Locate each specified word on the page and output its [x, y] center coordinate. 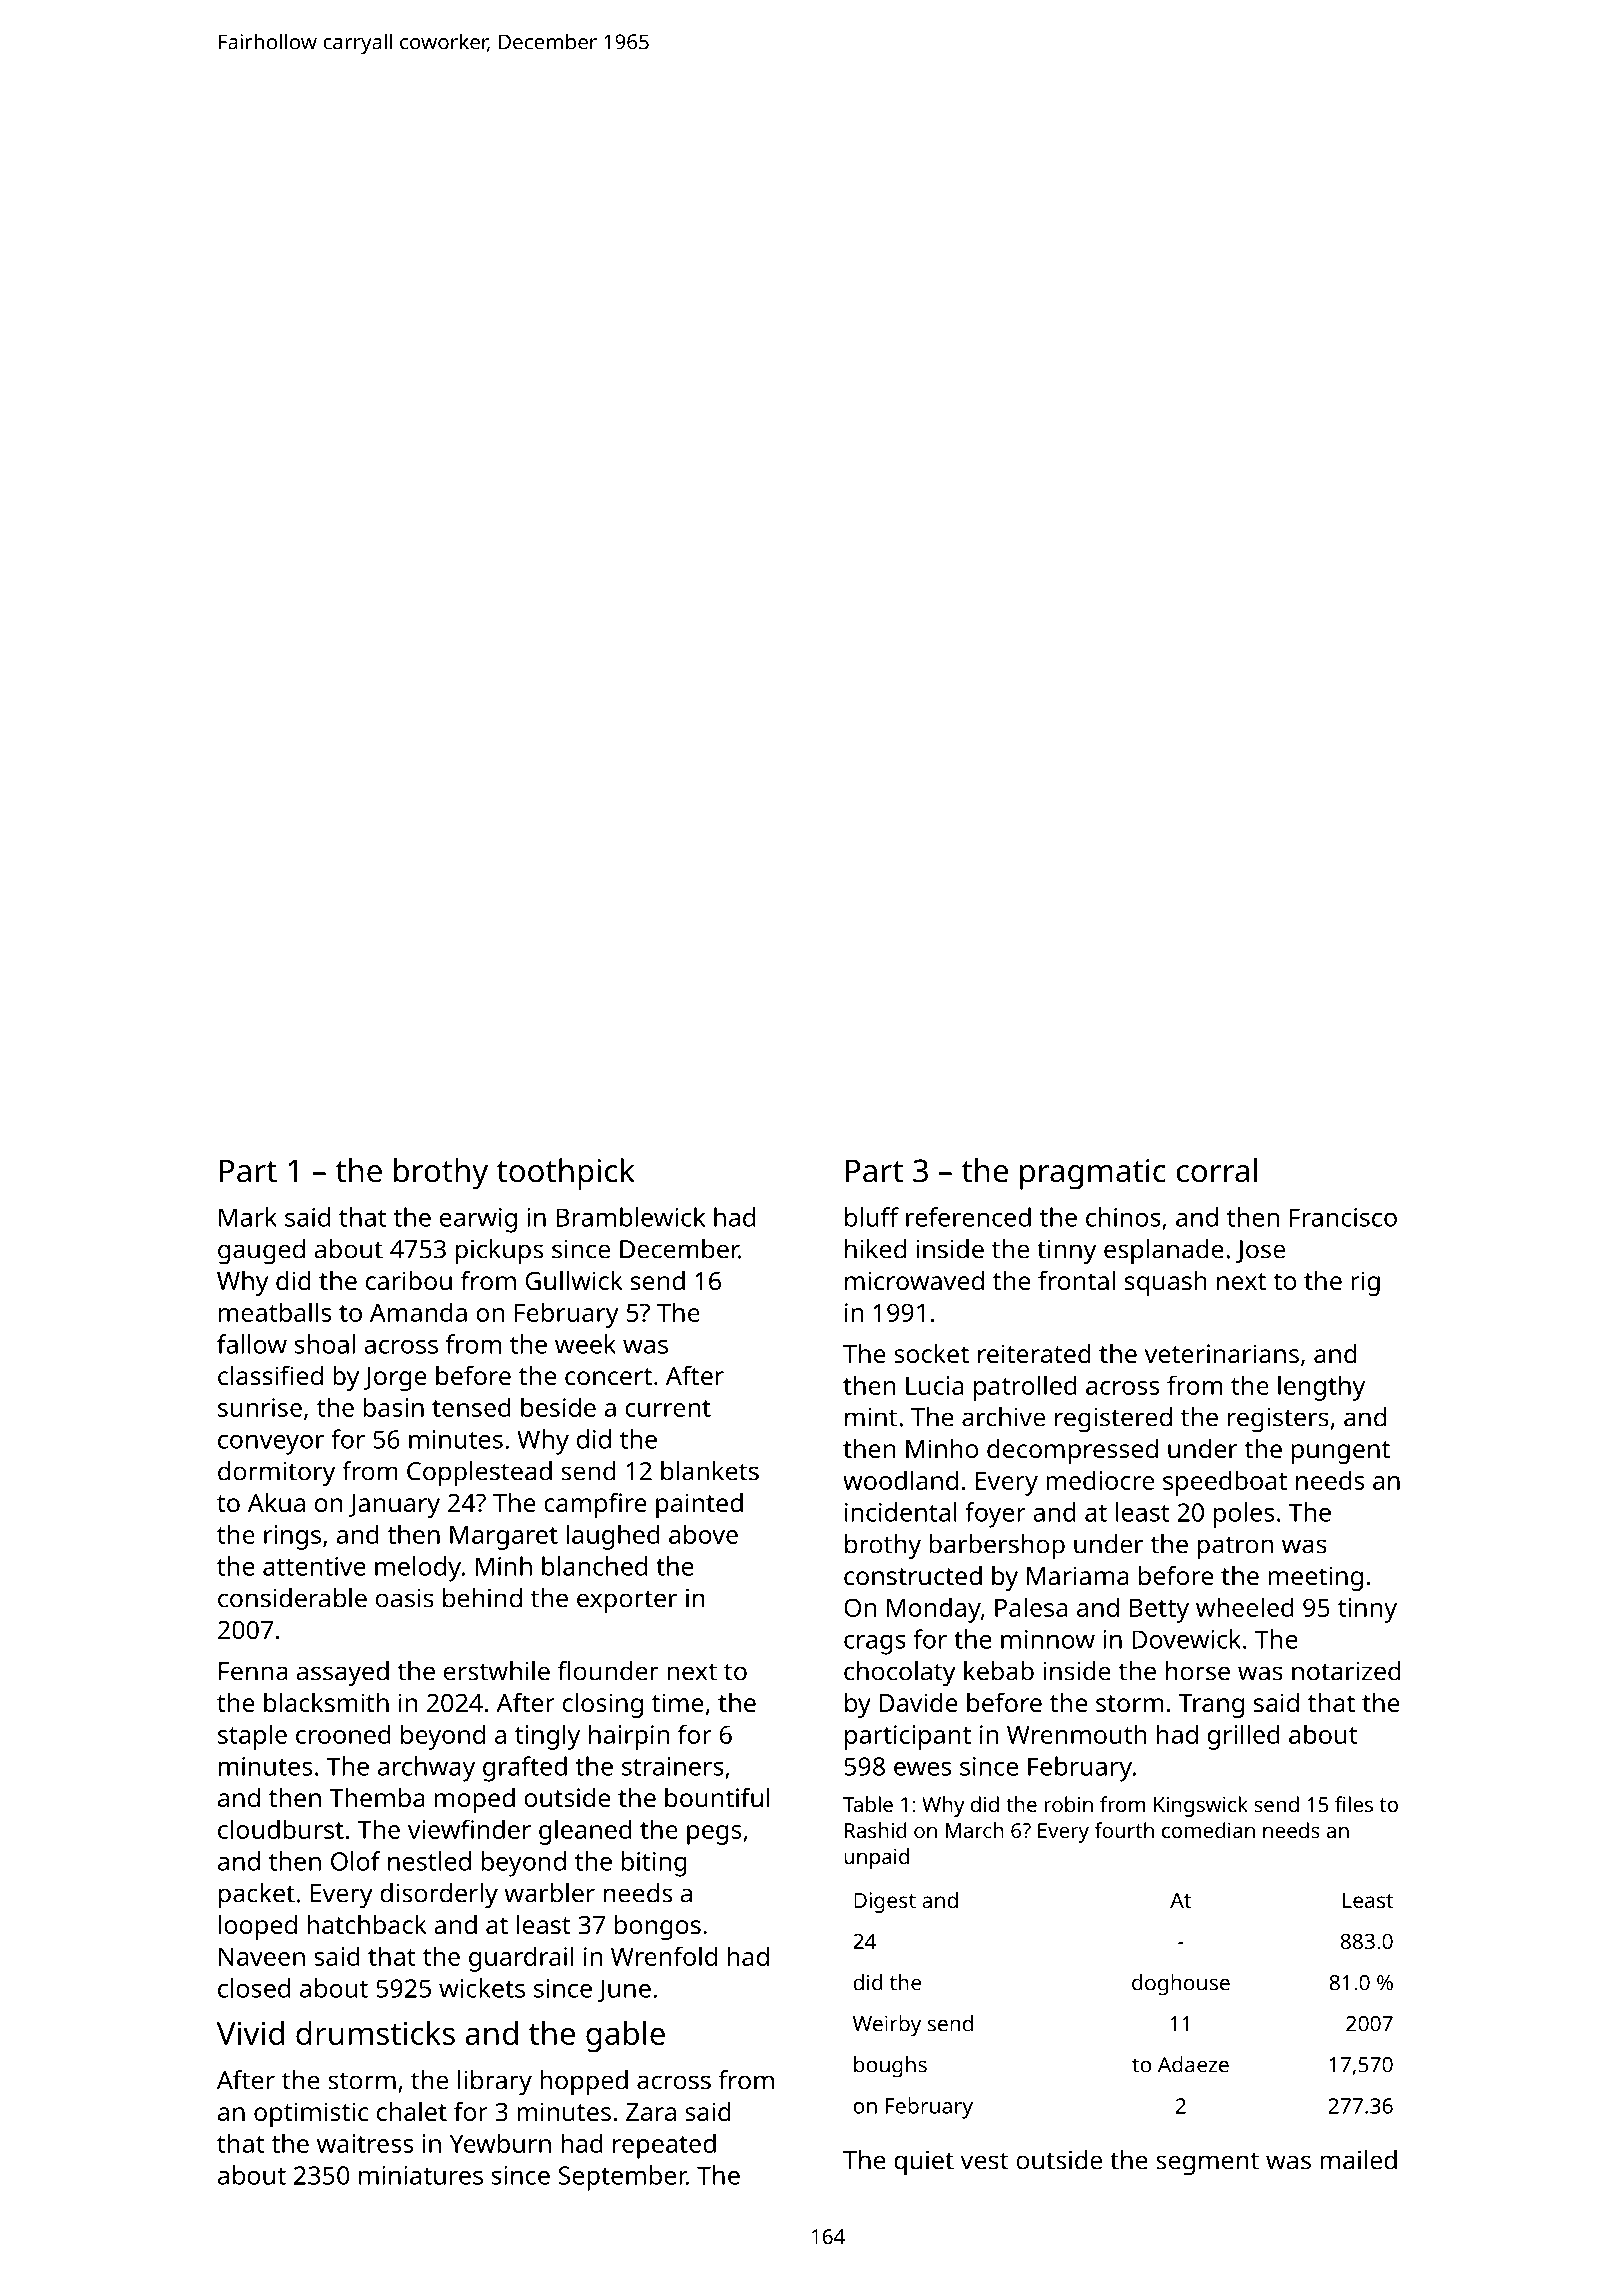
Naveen [262, 1957]
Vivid [250, 2033]
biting [654, 1864]
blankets [710, 1471]
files [1354, 1804]
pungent [1341, 1452]
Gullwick [574, 1280]
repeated [664, 2146]
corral [1216, 1170]
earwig [478, 1220]
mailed [1358, 2160]
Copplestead [479, 1474]
